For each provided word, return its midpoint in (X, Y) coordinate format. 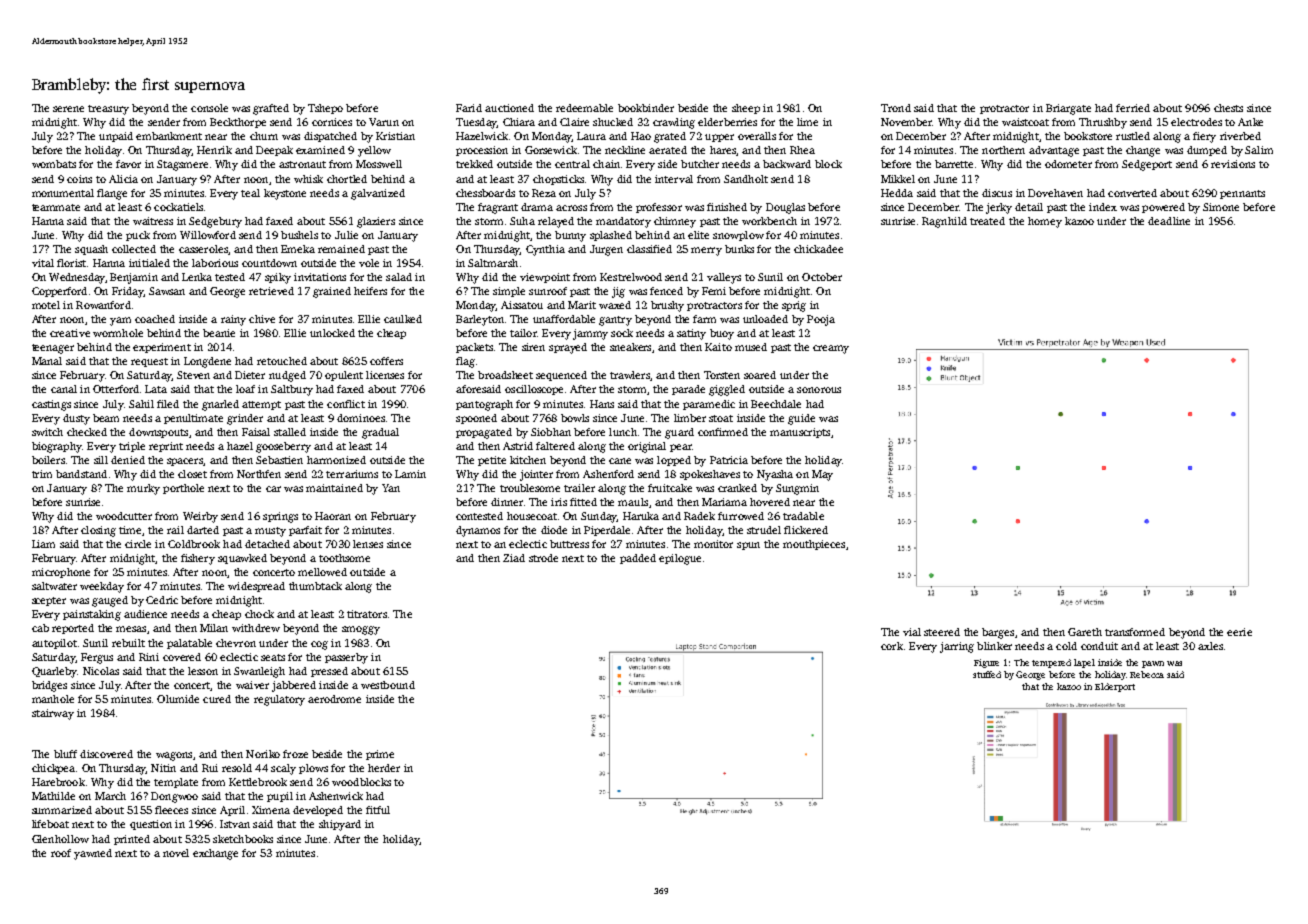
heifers (370, 291)
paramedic (709, 405)
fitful (378, 810)
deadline (1169, 221)
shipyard (340, 825)
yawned (93, 854)
